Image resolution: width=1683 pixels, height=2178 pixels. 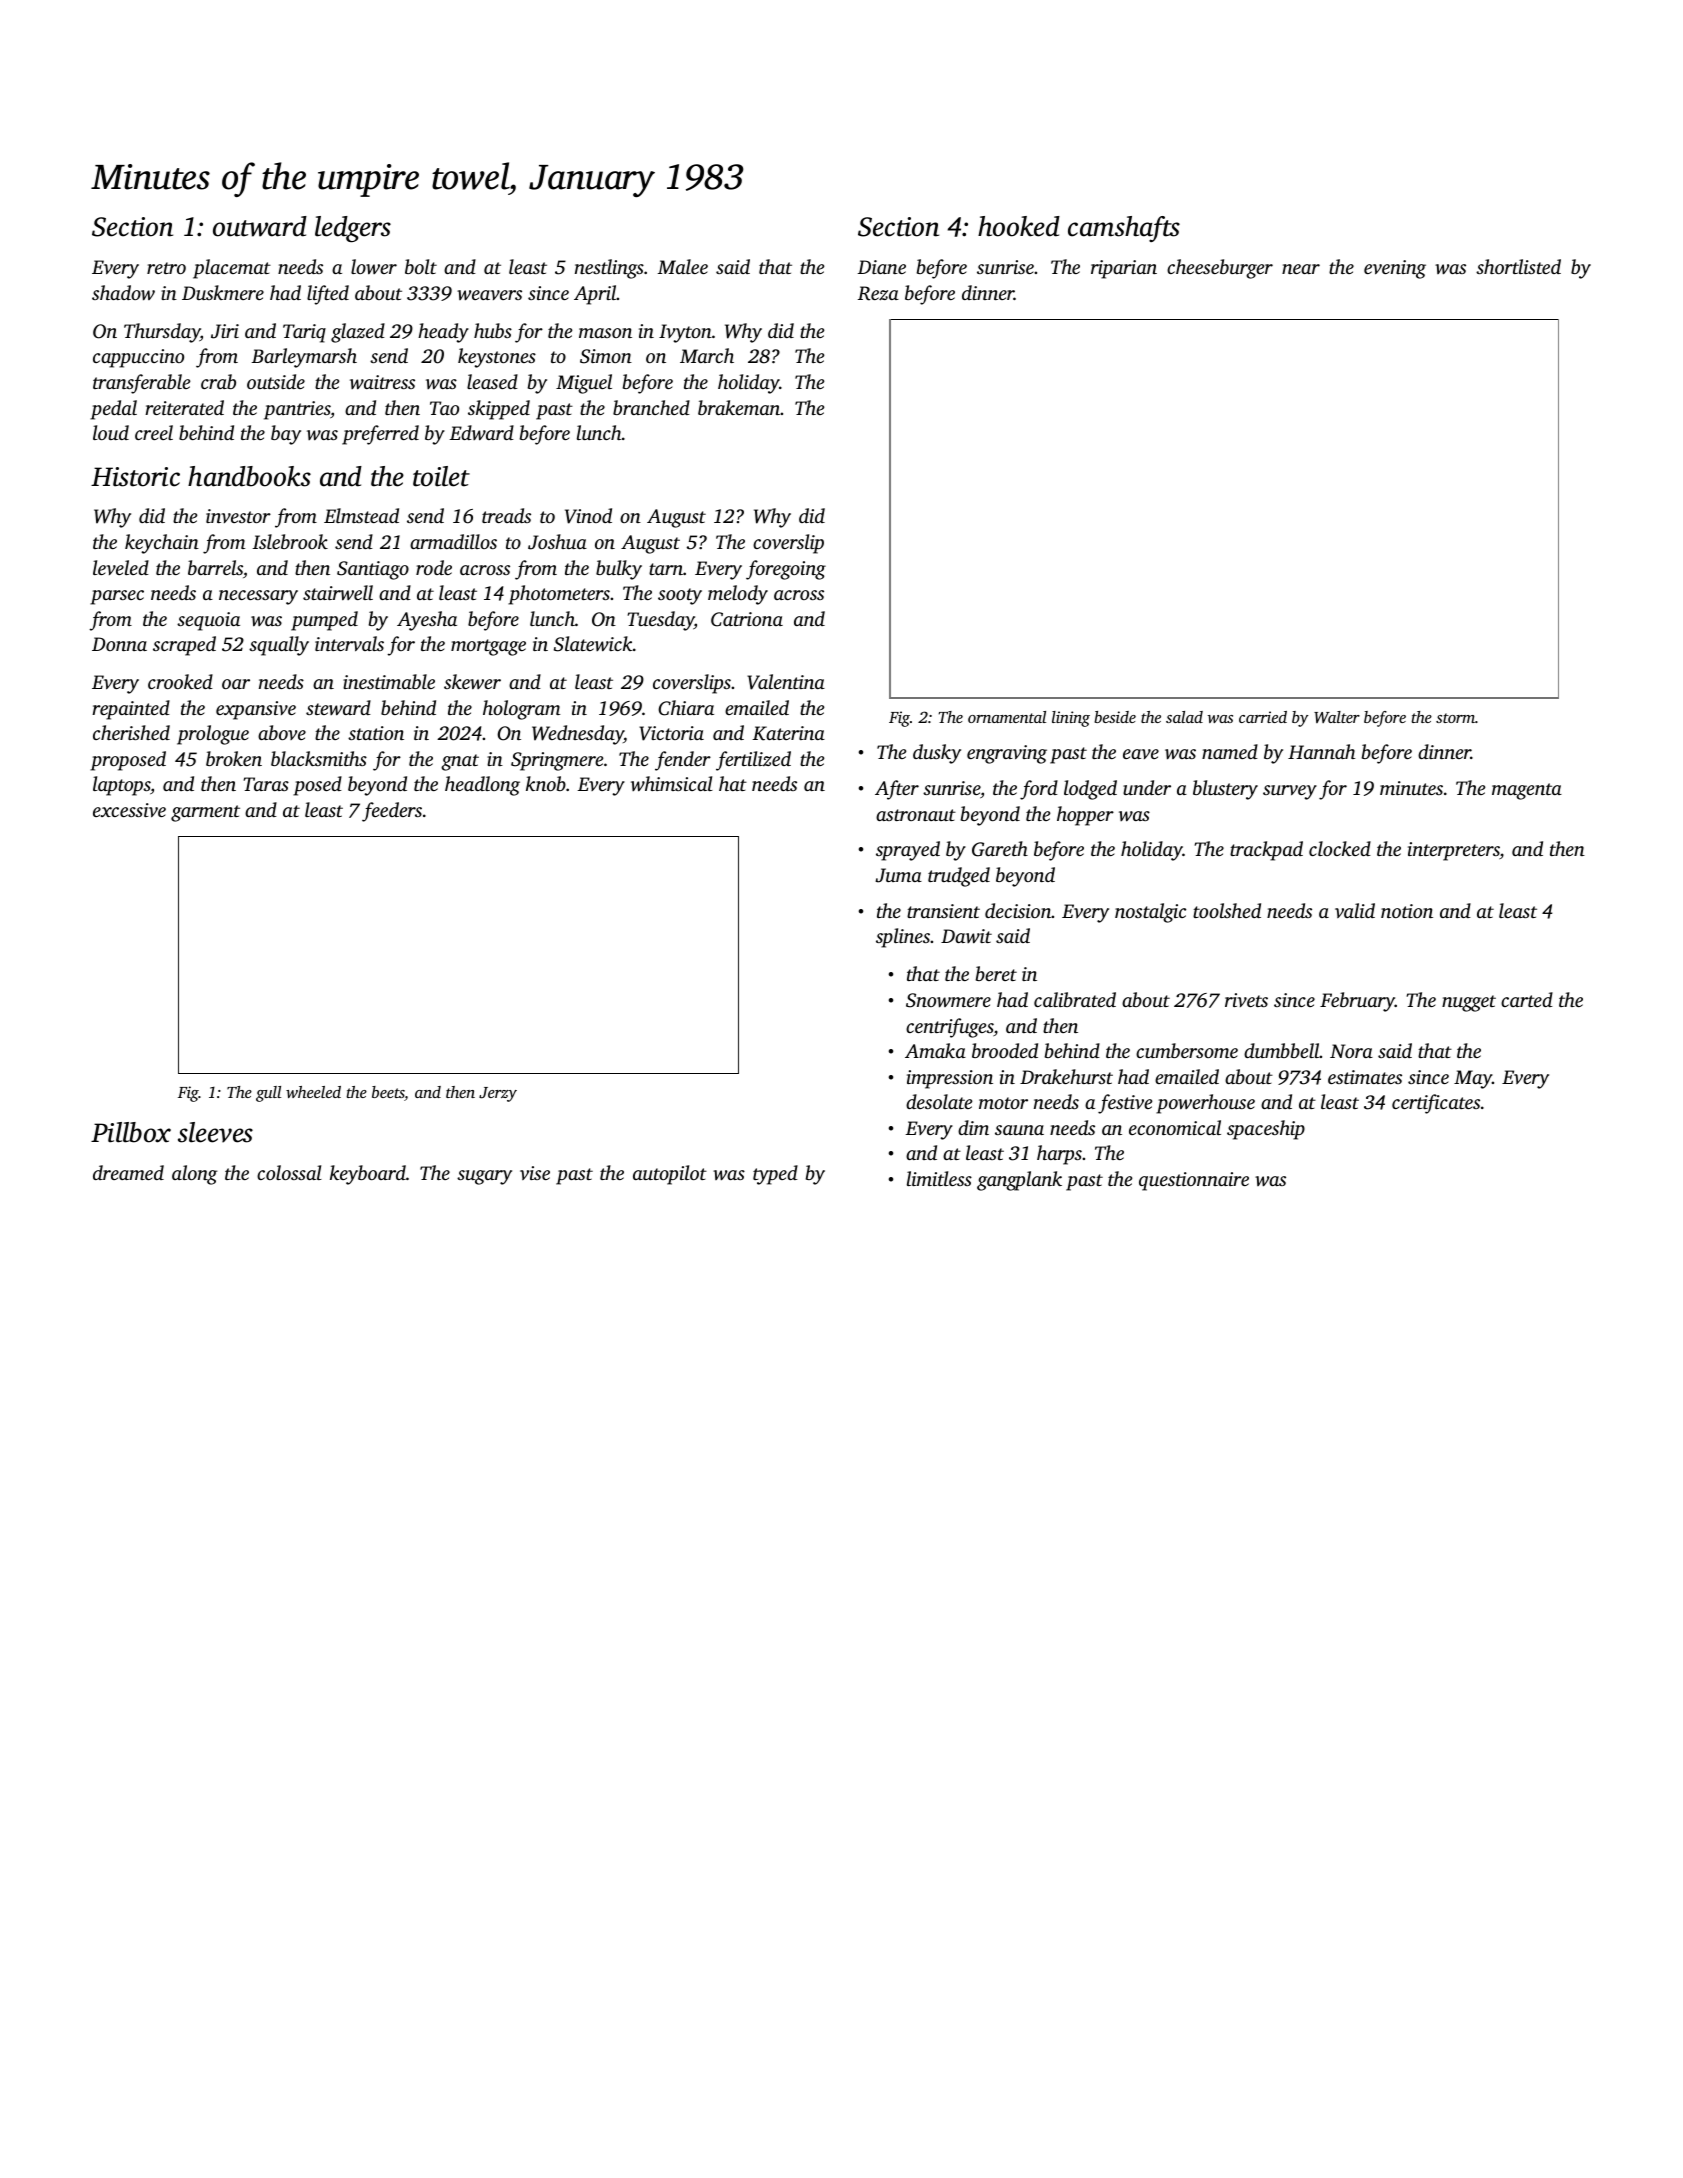 What do you see at coordinates (683, 266) in the document?
I see `Malee` at bounding box center [683, 266].
